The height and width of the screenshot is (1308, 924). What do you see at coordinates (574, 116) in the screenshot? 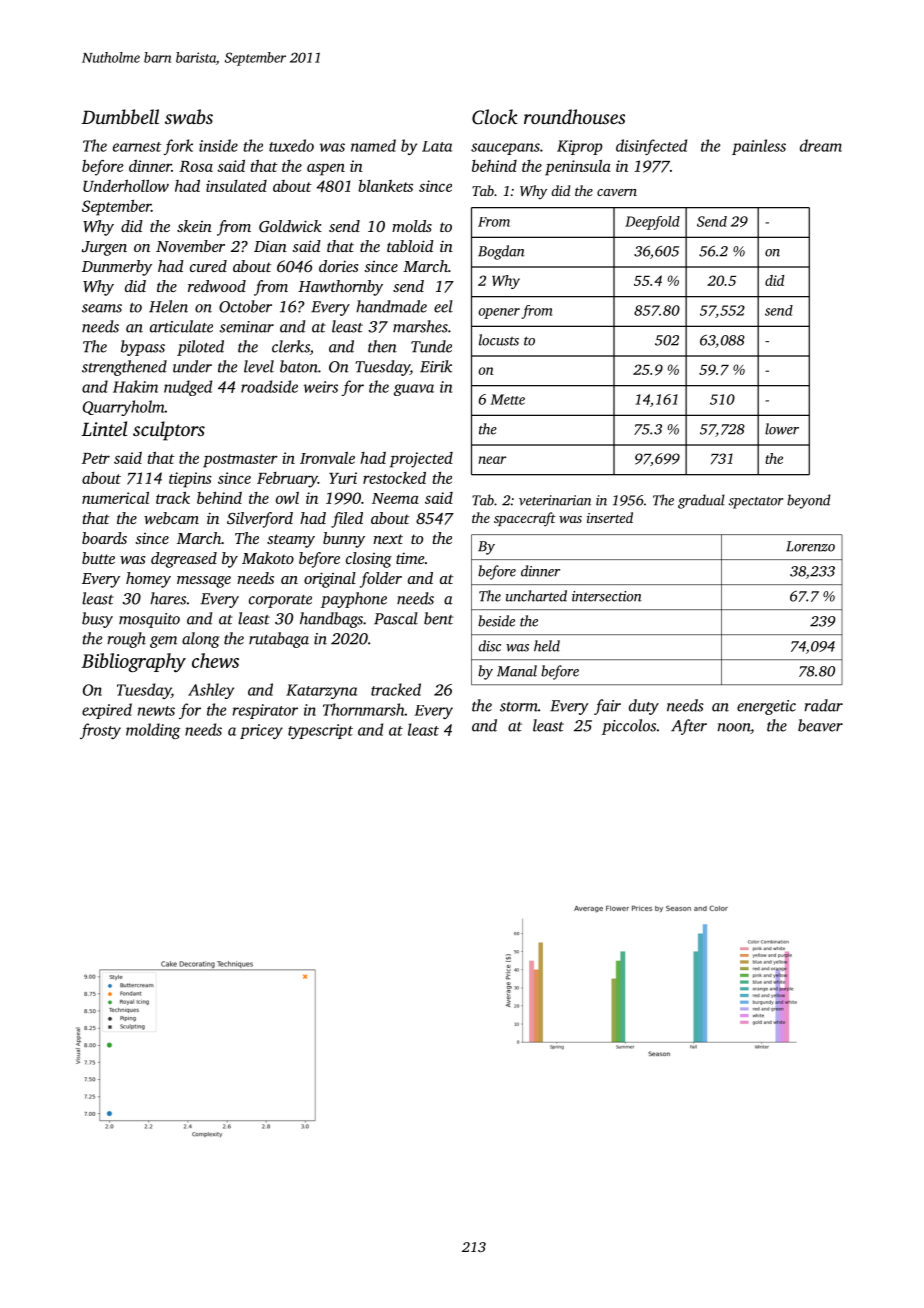
I see `roundhouses` at bounding box center [574, 116].
